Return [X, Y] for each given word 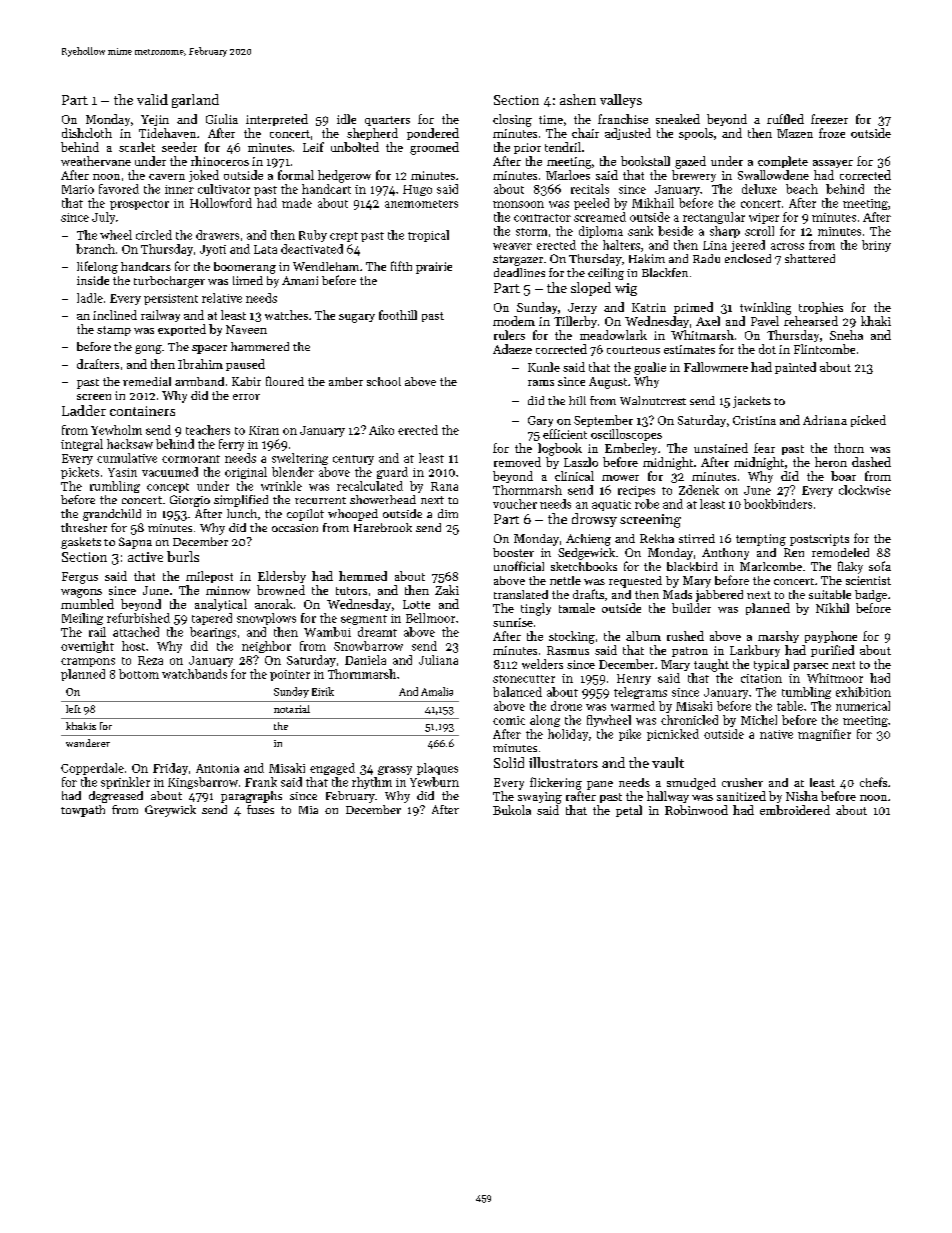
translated [521, 594]
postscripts [819, 540]
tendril [563, 147]
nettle [565, 580]
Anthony [725, 554]
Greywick [170, 811]
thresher [84, 527]
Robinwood [696, 810]
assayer [833, 164]
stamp [114, 331]
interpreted [277, 120]
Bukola [512, 810]
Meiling [82, 619]
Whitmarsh [702, 335]
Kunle [544, 367]
